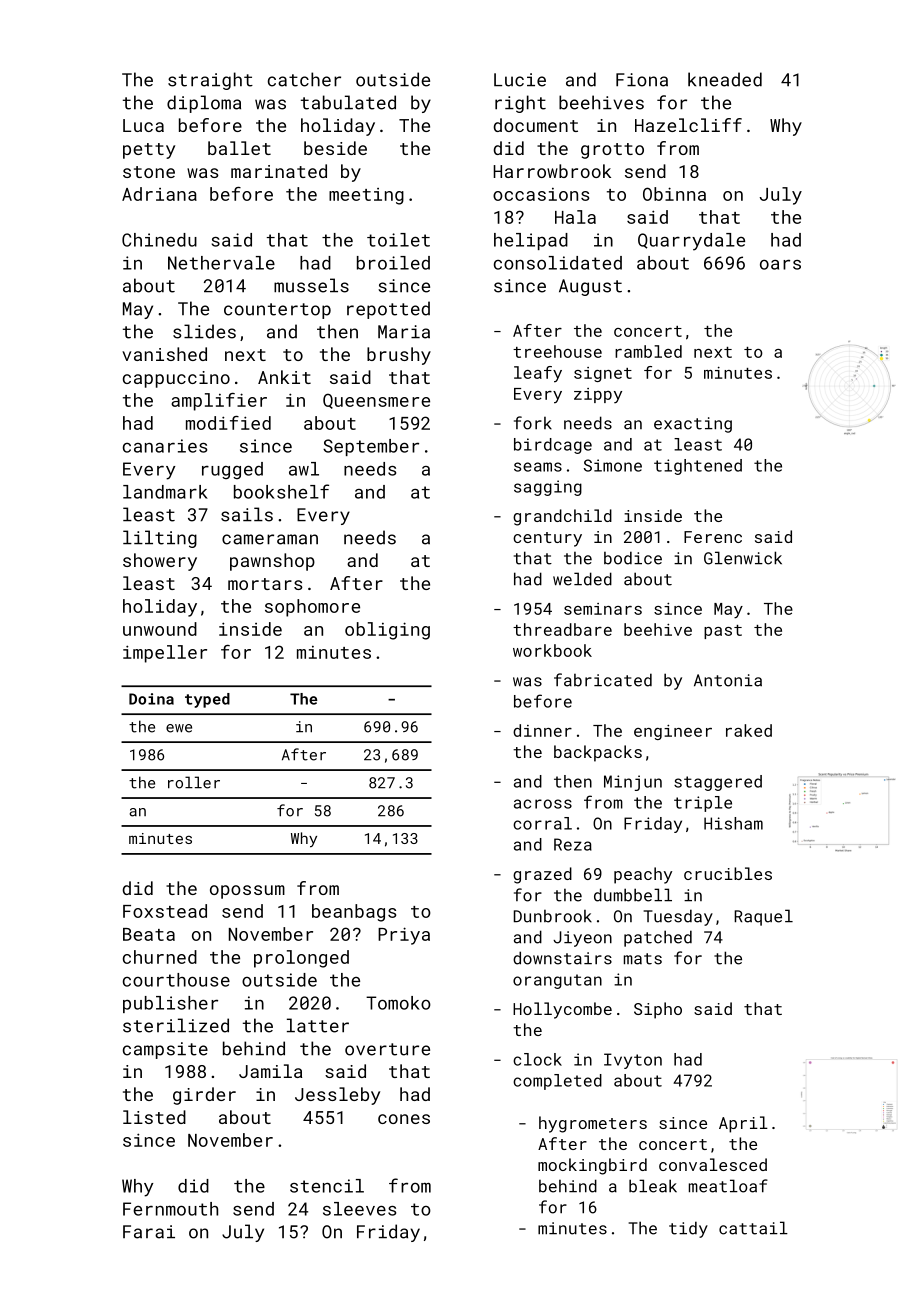  What do you see at coordinates (562, 958) in the screenshot?
I see `downstairs` at bounding box center [562, 958].
